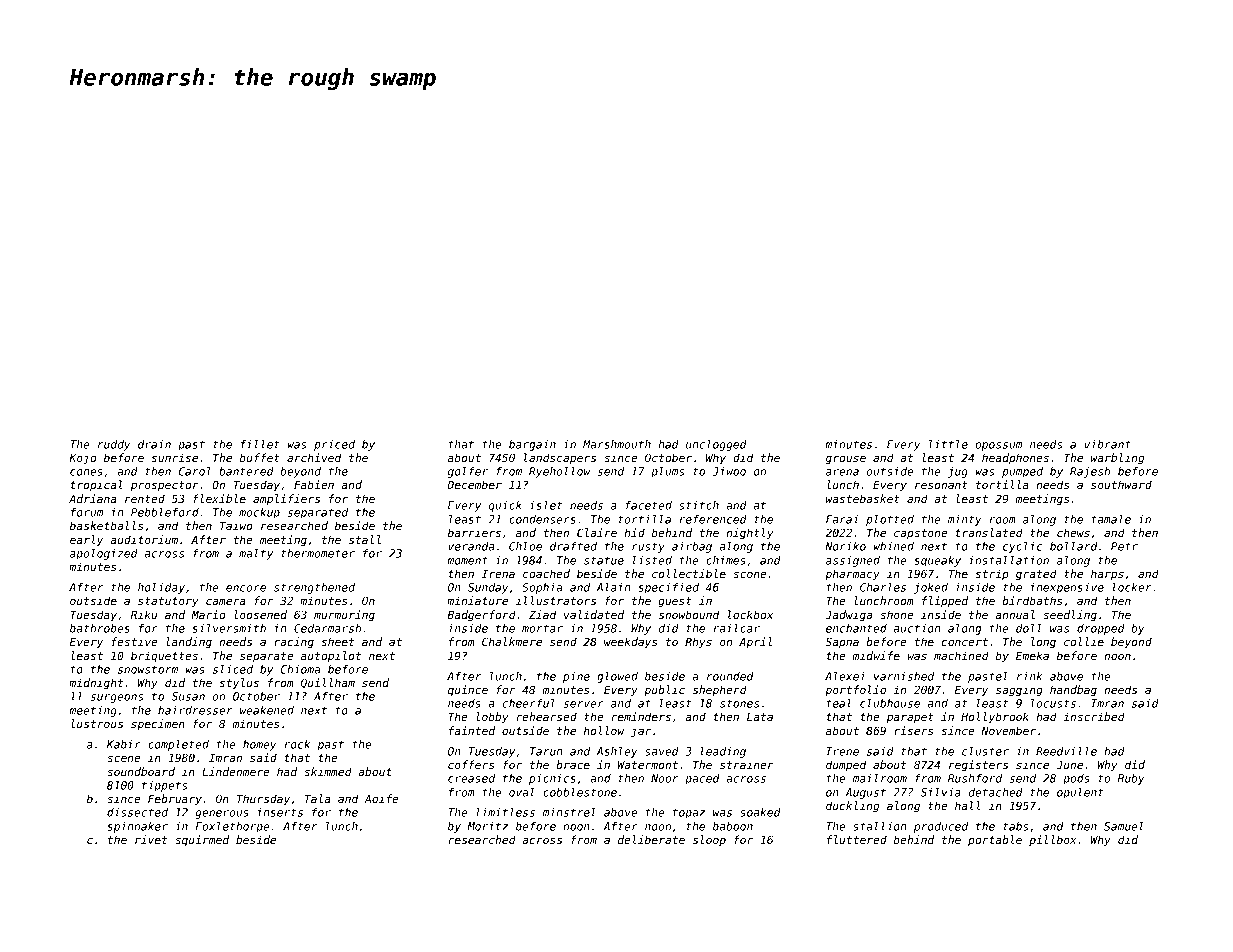 This screenshot has width=1233, height=952. Describe the element at coordinates (381, 798) in the screenshot. I see `Aoife` at that location.
